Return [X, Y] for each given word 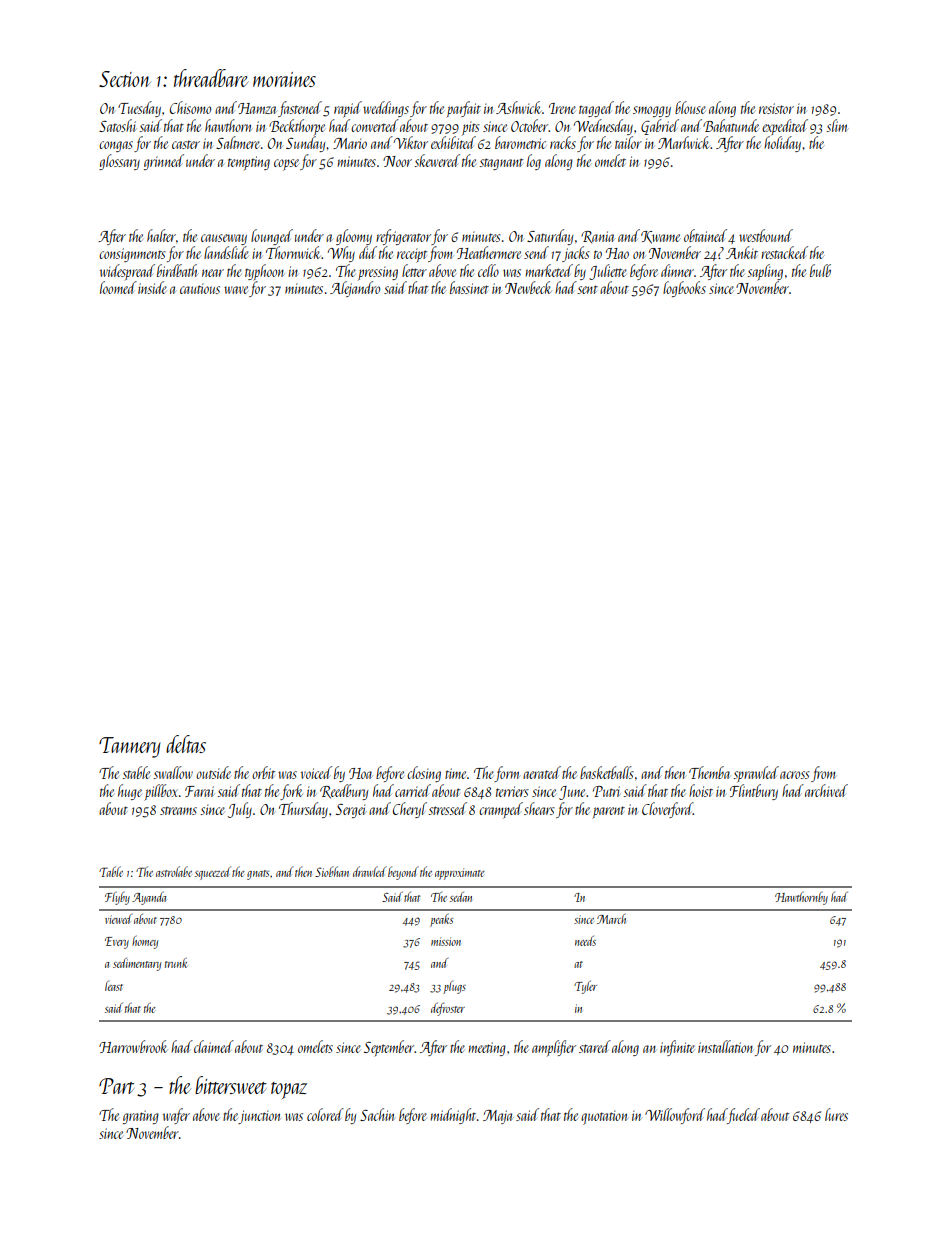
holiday [782, 144]
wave [236, 290]
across [795, 775]
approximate [460, 874]
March [611, 918]
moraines [284, 79]
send [536, 252]
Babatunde [731, 125]
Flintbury [754, 792]
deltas [186, 744]
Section [125, 79]
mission [446, 941]
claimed [214, 1046]
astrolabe [174, 871]
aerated [542, 772]
